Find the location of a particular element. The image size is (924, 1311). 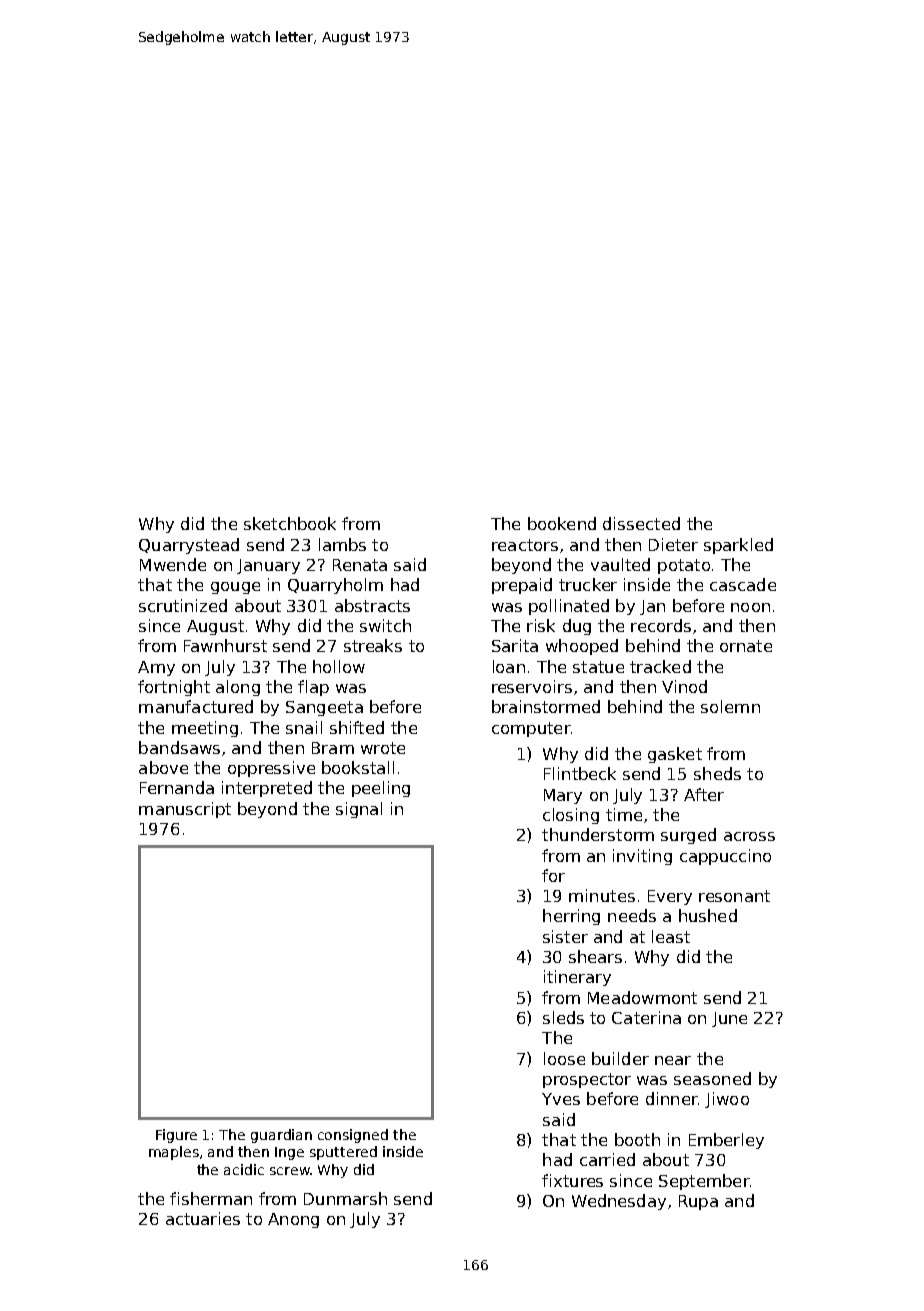

sketchbook is located at coordinates (290, 523).
